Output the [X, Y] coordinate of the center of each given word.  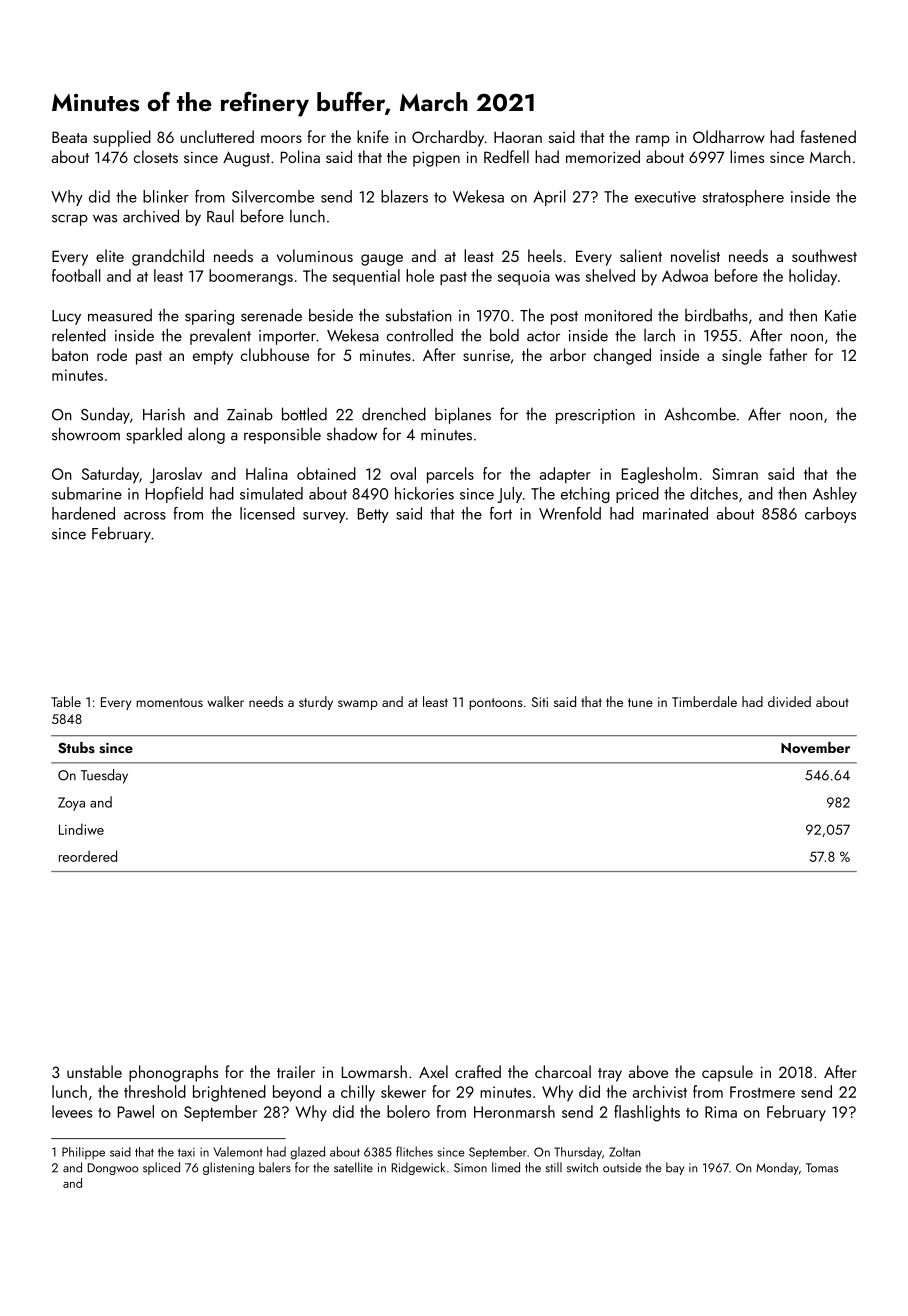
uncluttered [217, 136]
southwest [824, 255]
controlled [420, 335]
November [815, 747]
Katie [840, 316]
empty [213, 358]
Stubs [76, 748]
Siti [540, 702]
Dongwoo [113, 1169]
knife [373, 136]
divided [789, 701]
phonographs [173, 1073]
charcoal [563, 1071]
